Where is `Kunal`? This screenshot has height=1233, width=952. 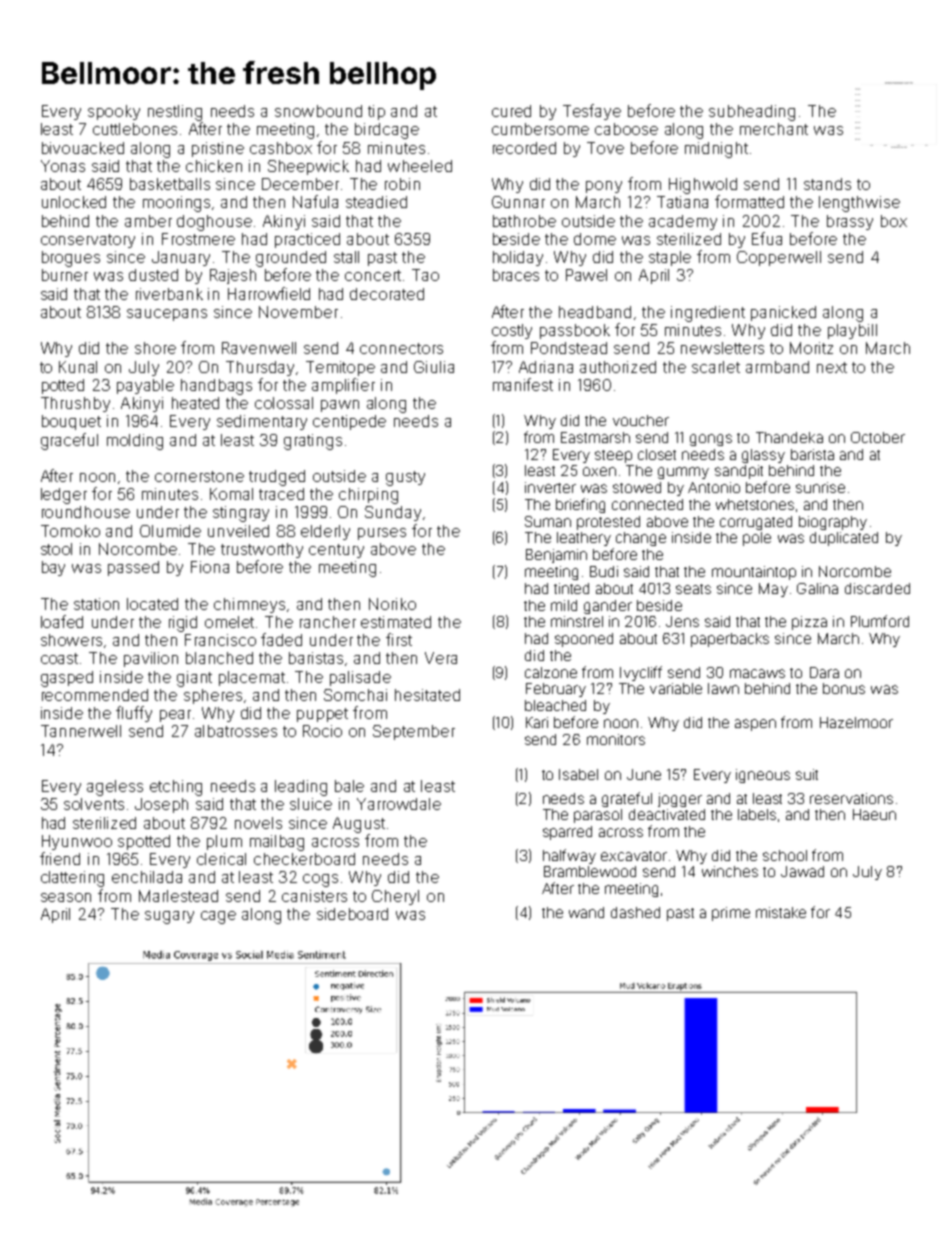 Kunal is located at coordinates (78, 367).
